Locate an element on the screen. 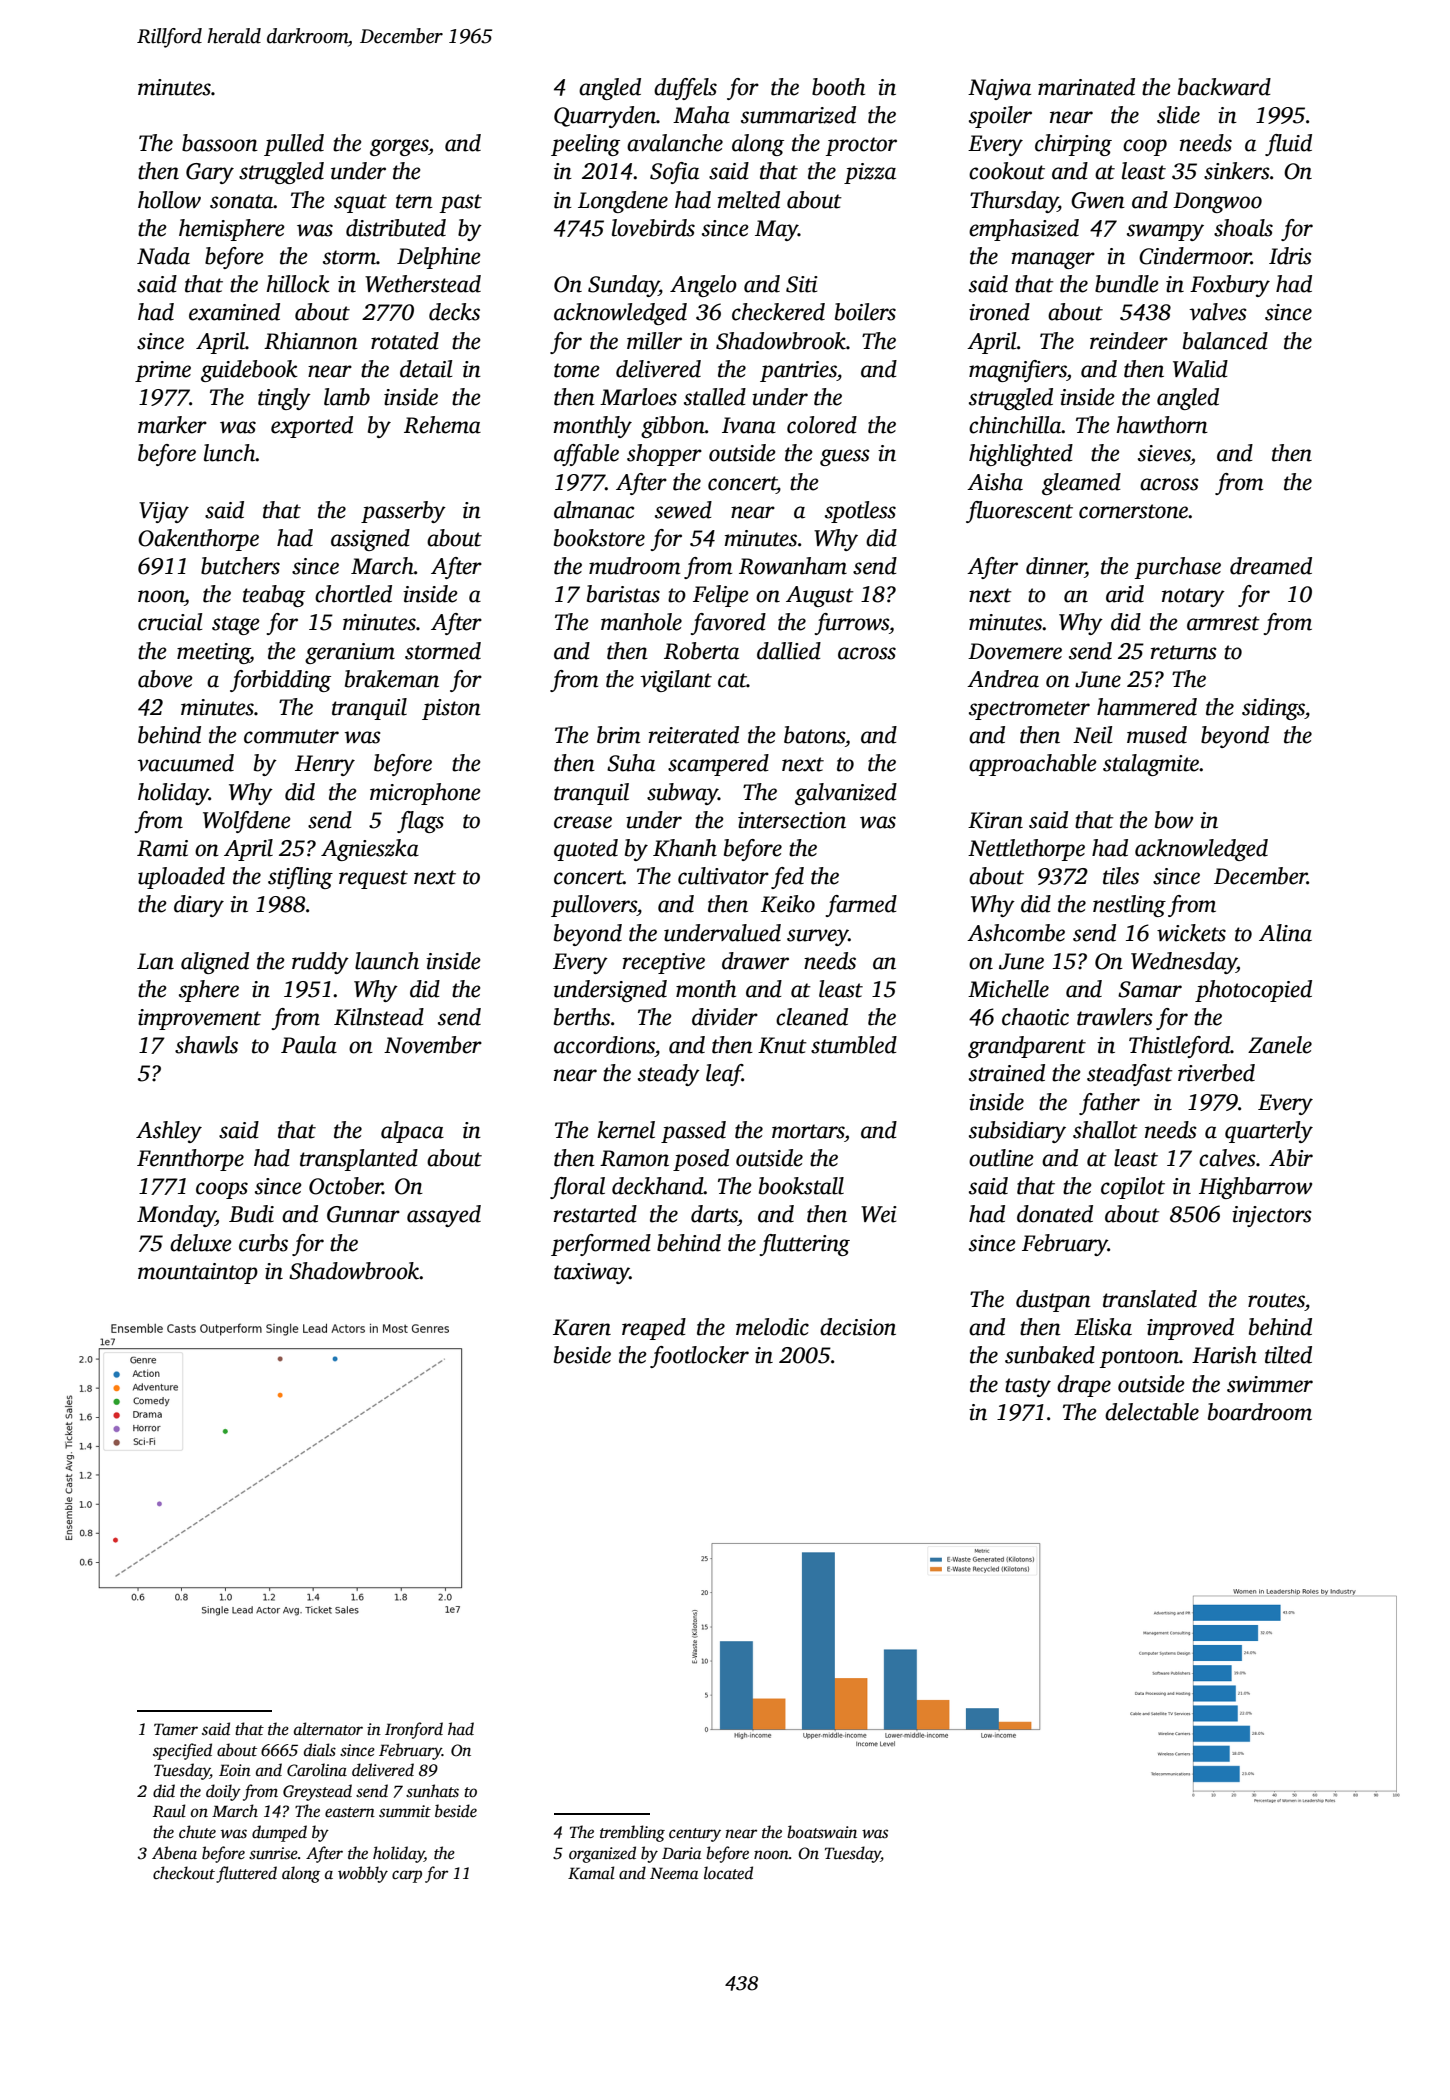 This screenshot has height=2100, width=1450. Ironford is located at coordinates (414, 1730).
